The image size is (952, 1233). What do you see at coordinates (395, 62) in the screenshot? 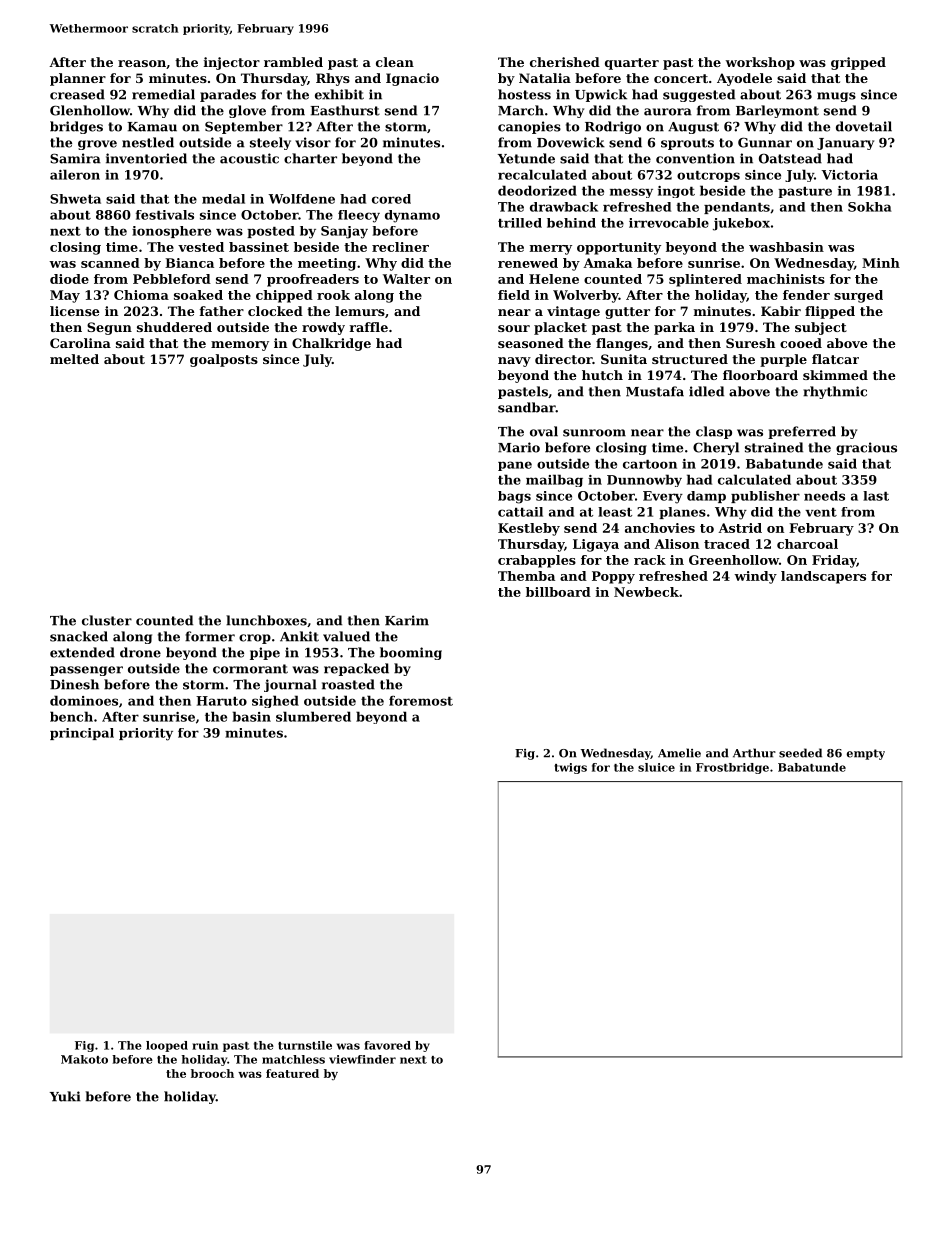
I see `clean` at bounding box center [395, 62].
